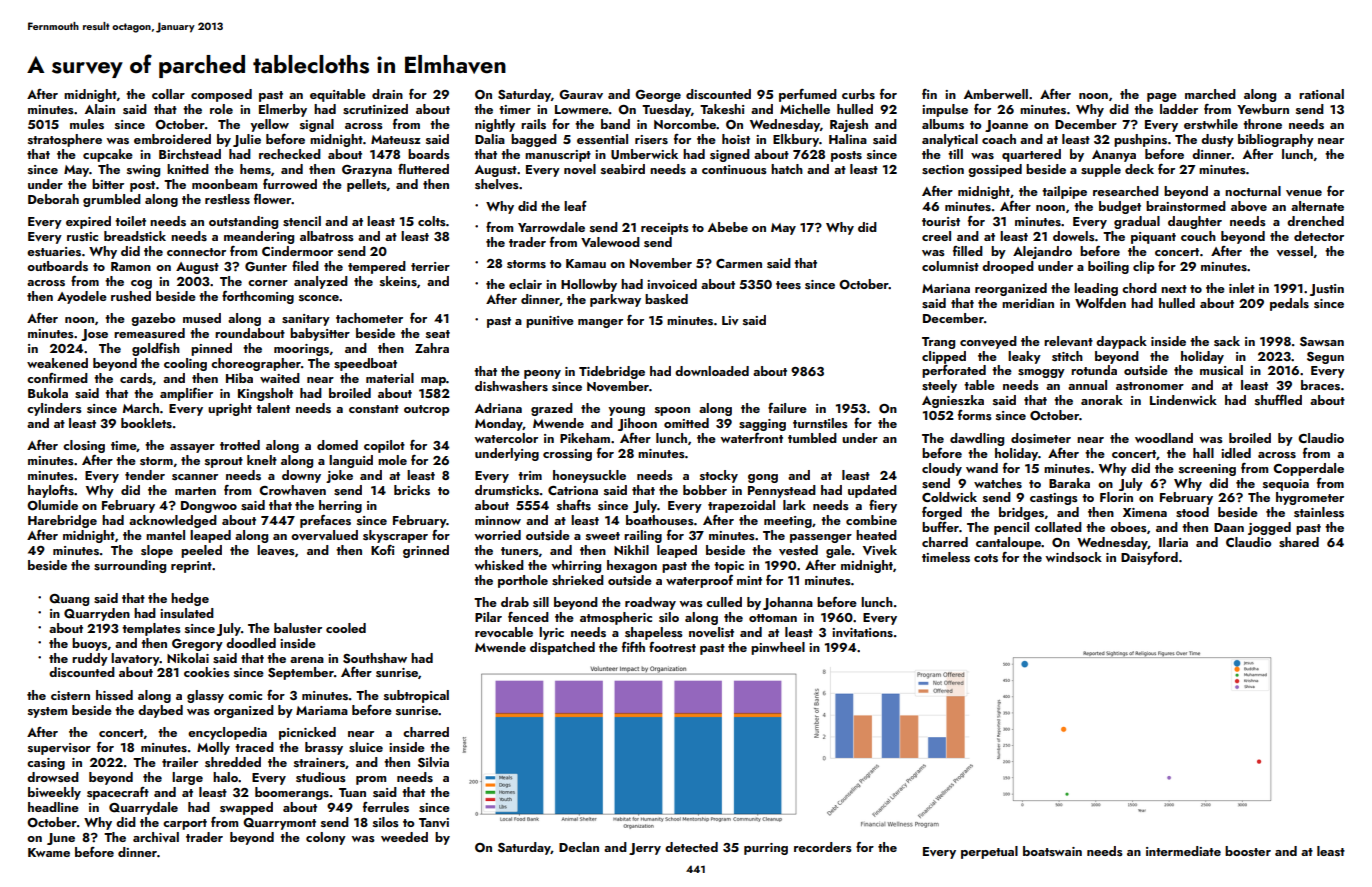 This document has height=887, width=1372. Describe the element at coordinates (1321, 94) in the document. I see `rational` at that location.
